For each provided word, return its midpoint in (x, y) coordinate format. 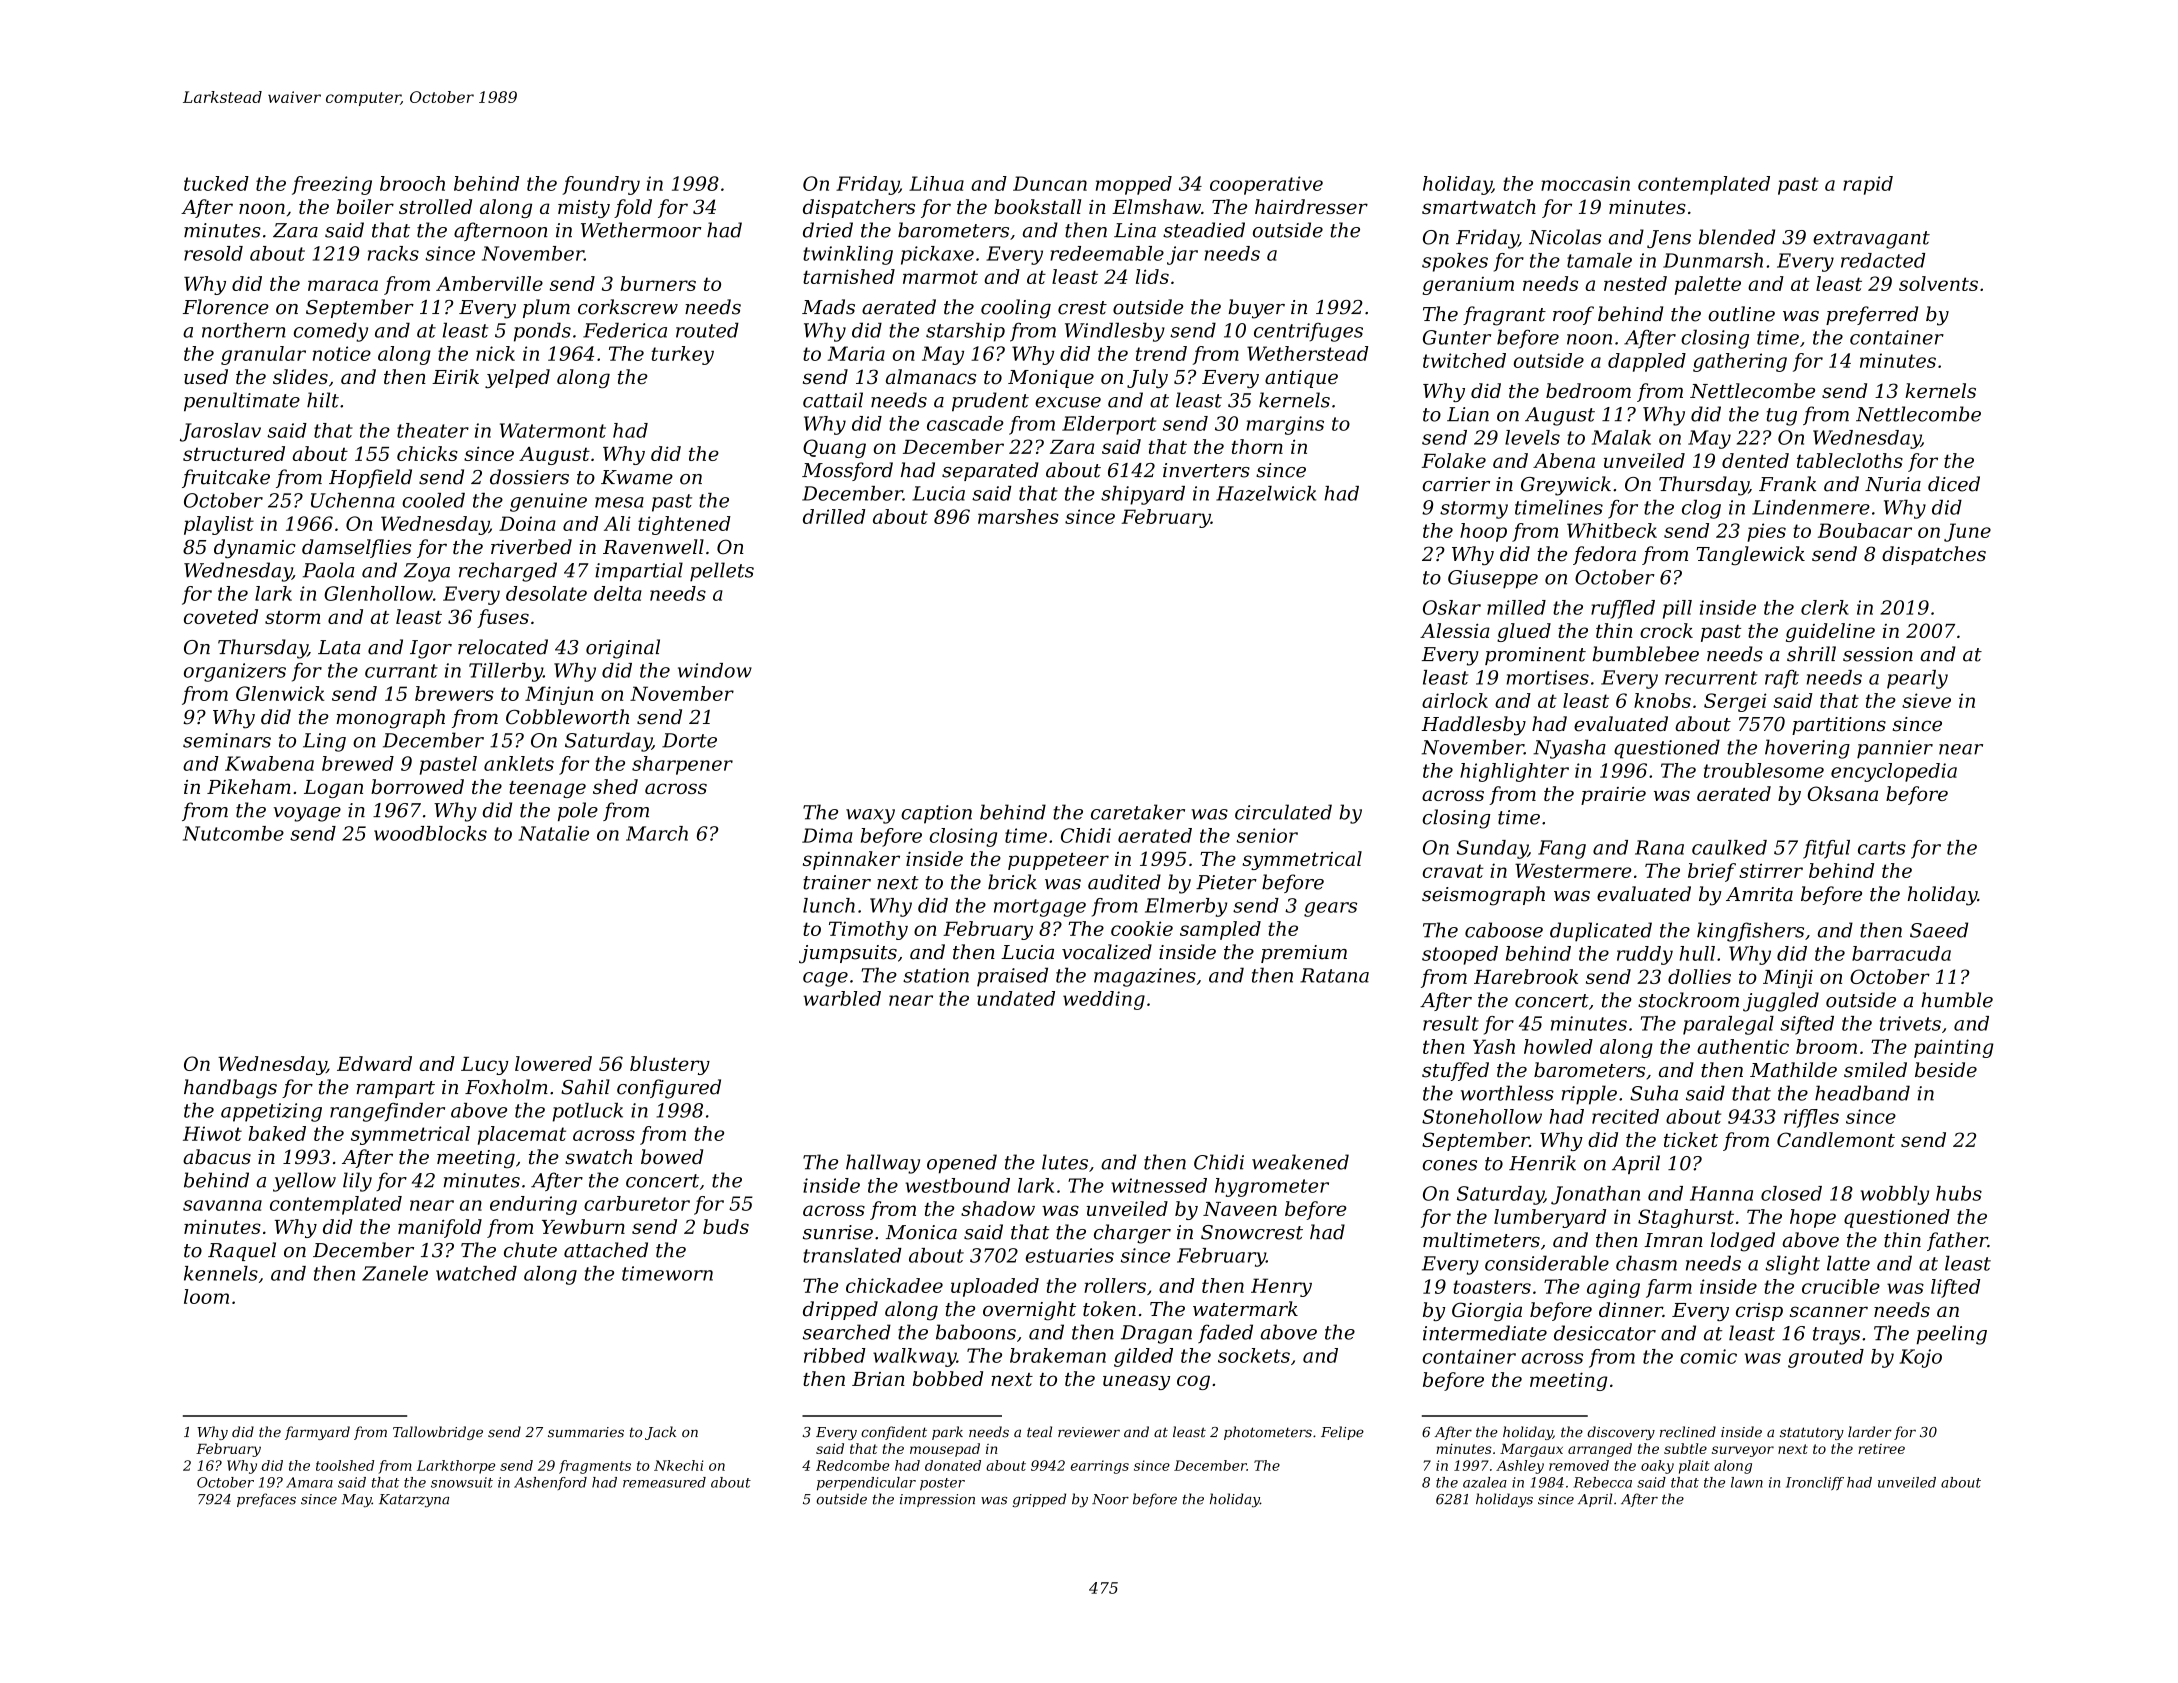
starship (965, 332)
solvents (1938, 283)
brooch (412, 183)
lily (357, 1182)
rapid (1868, 185)
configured (669, 1089)
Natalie (554, 833)
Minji (1788, 979)
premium (1304, 954)
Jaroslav (220, 432)
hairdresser (1311, 206)
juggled (1781, 1002)
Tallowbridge (438, 1433)
